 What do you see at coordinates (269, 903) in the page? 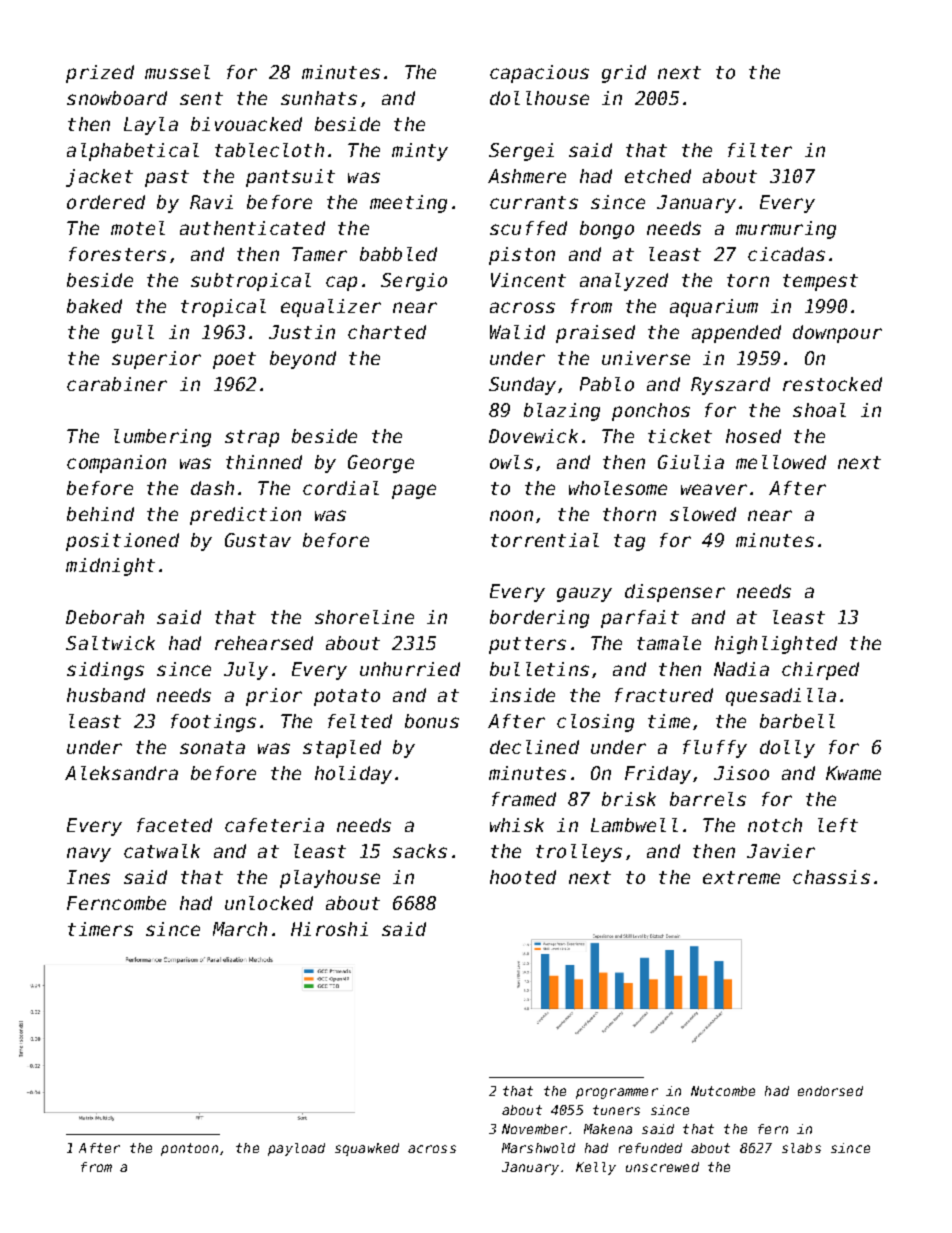
I see `unlocked` at bounding box center [269, 903].
